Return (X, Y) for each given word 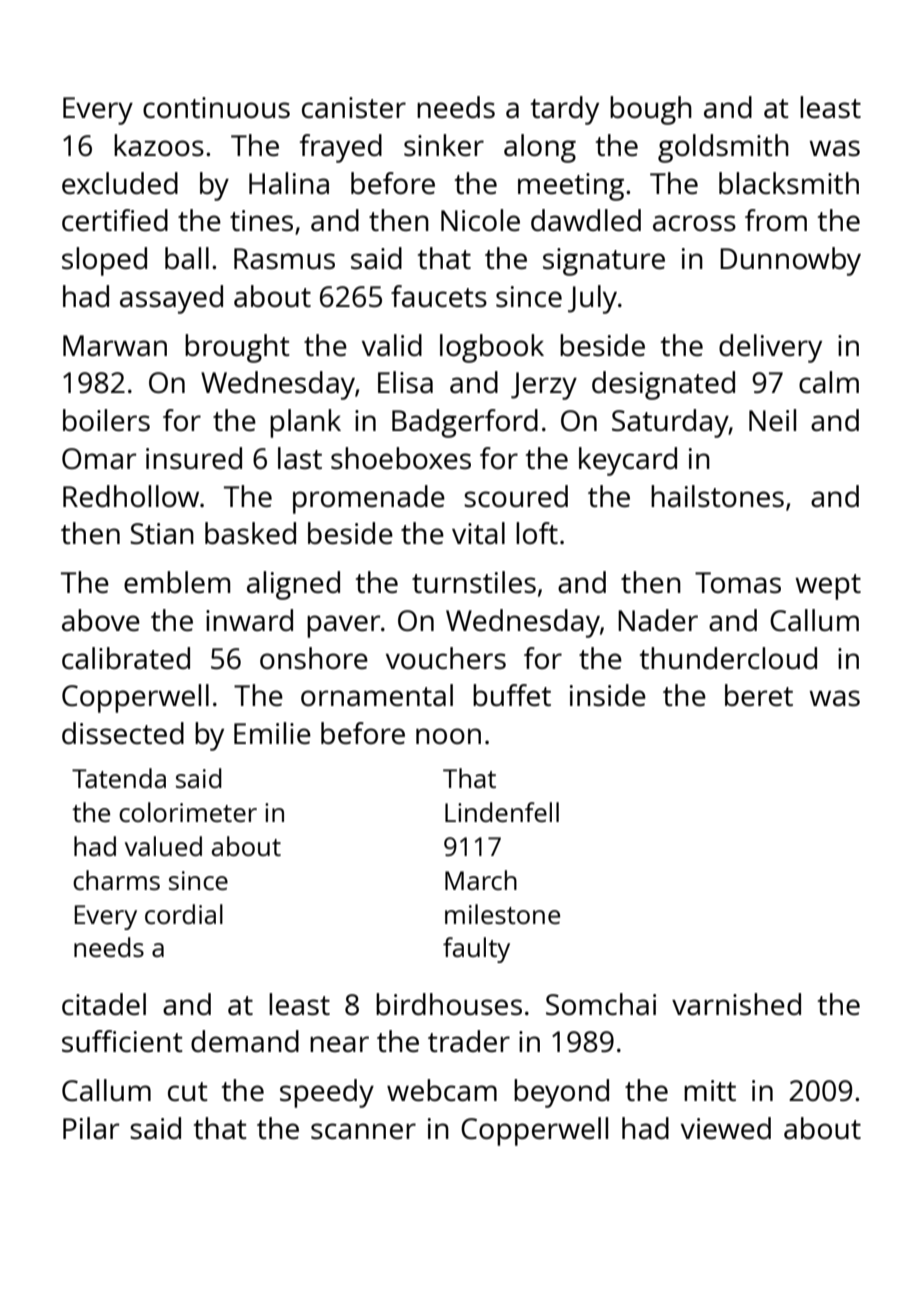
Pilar (91, 1128)
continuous (216, 107)
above (101, 620)
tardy (565, 110)
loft (537, 533)
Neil (772, 420)
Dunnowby (790, 261)
